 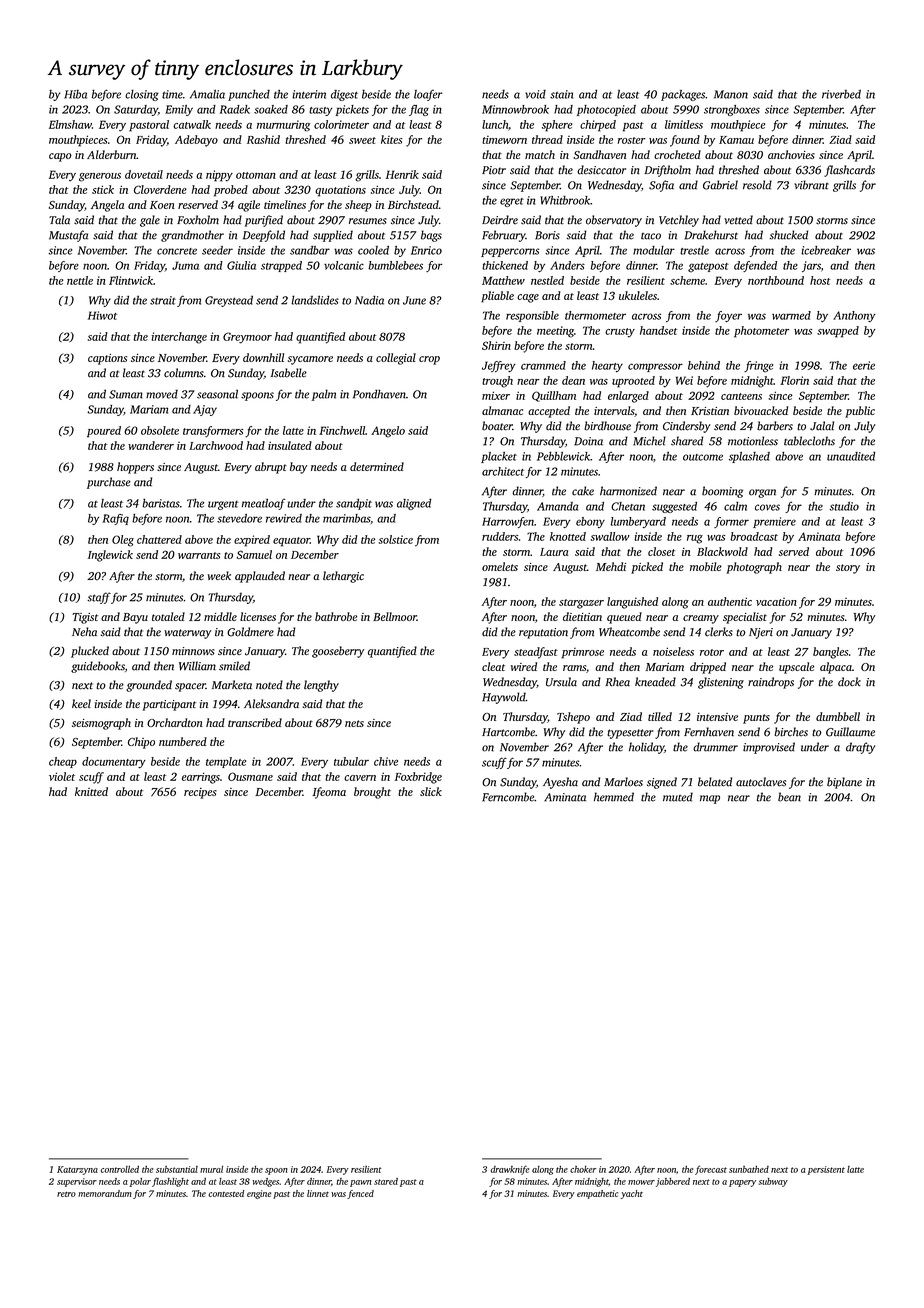 I want to click on choker, so click(x=583, y=1169).
